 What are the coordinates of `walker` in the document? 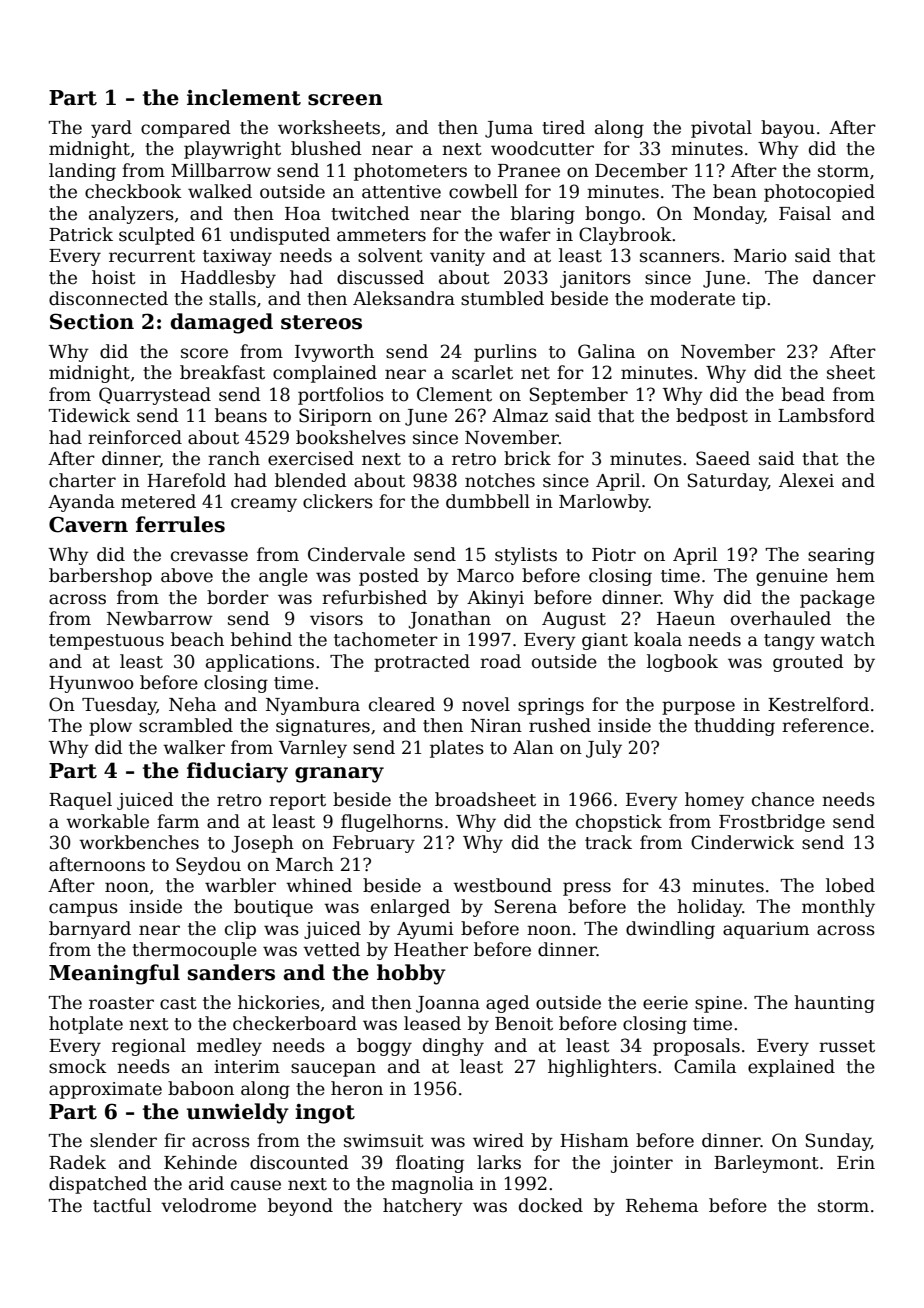 It's located at (194, 747).
